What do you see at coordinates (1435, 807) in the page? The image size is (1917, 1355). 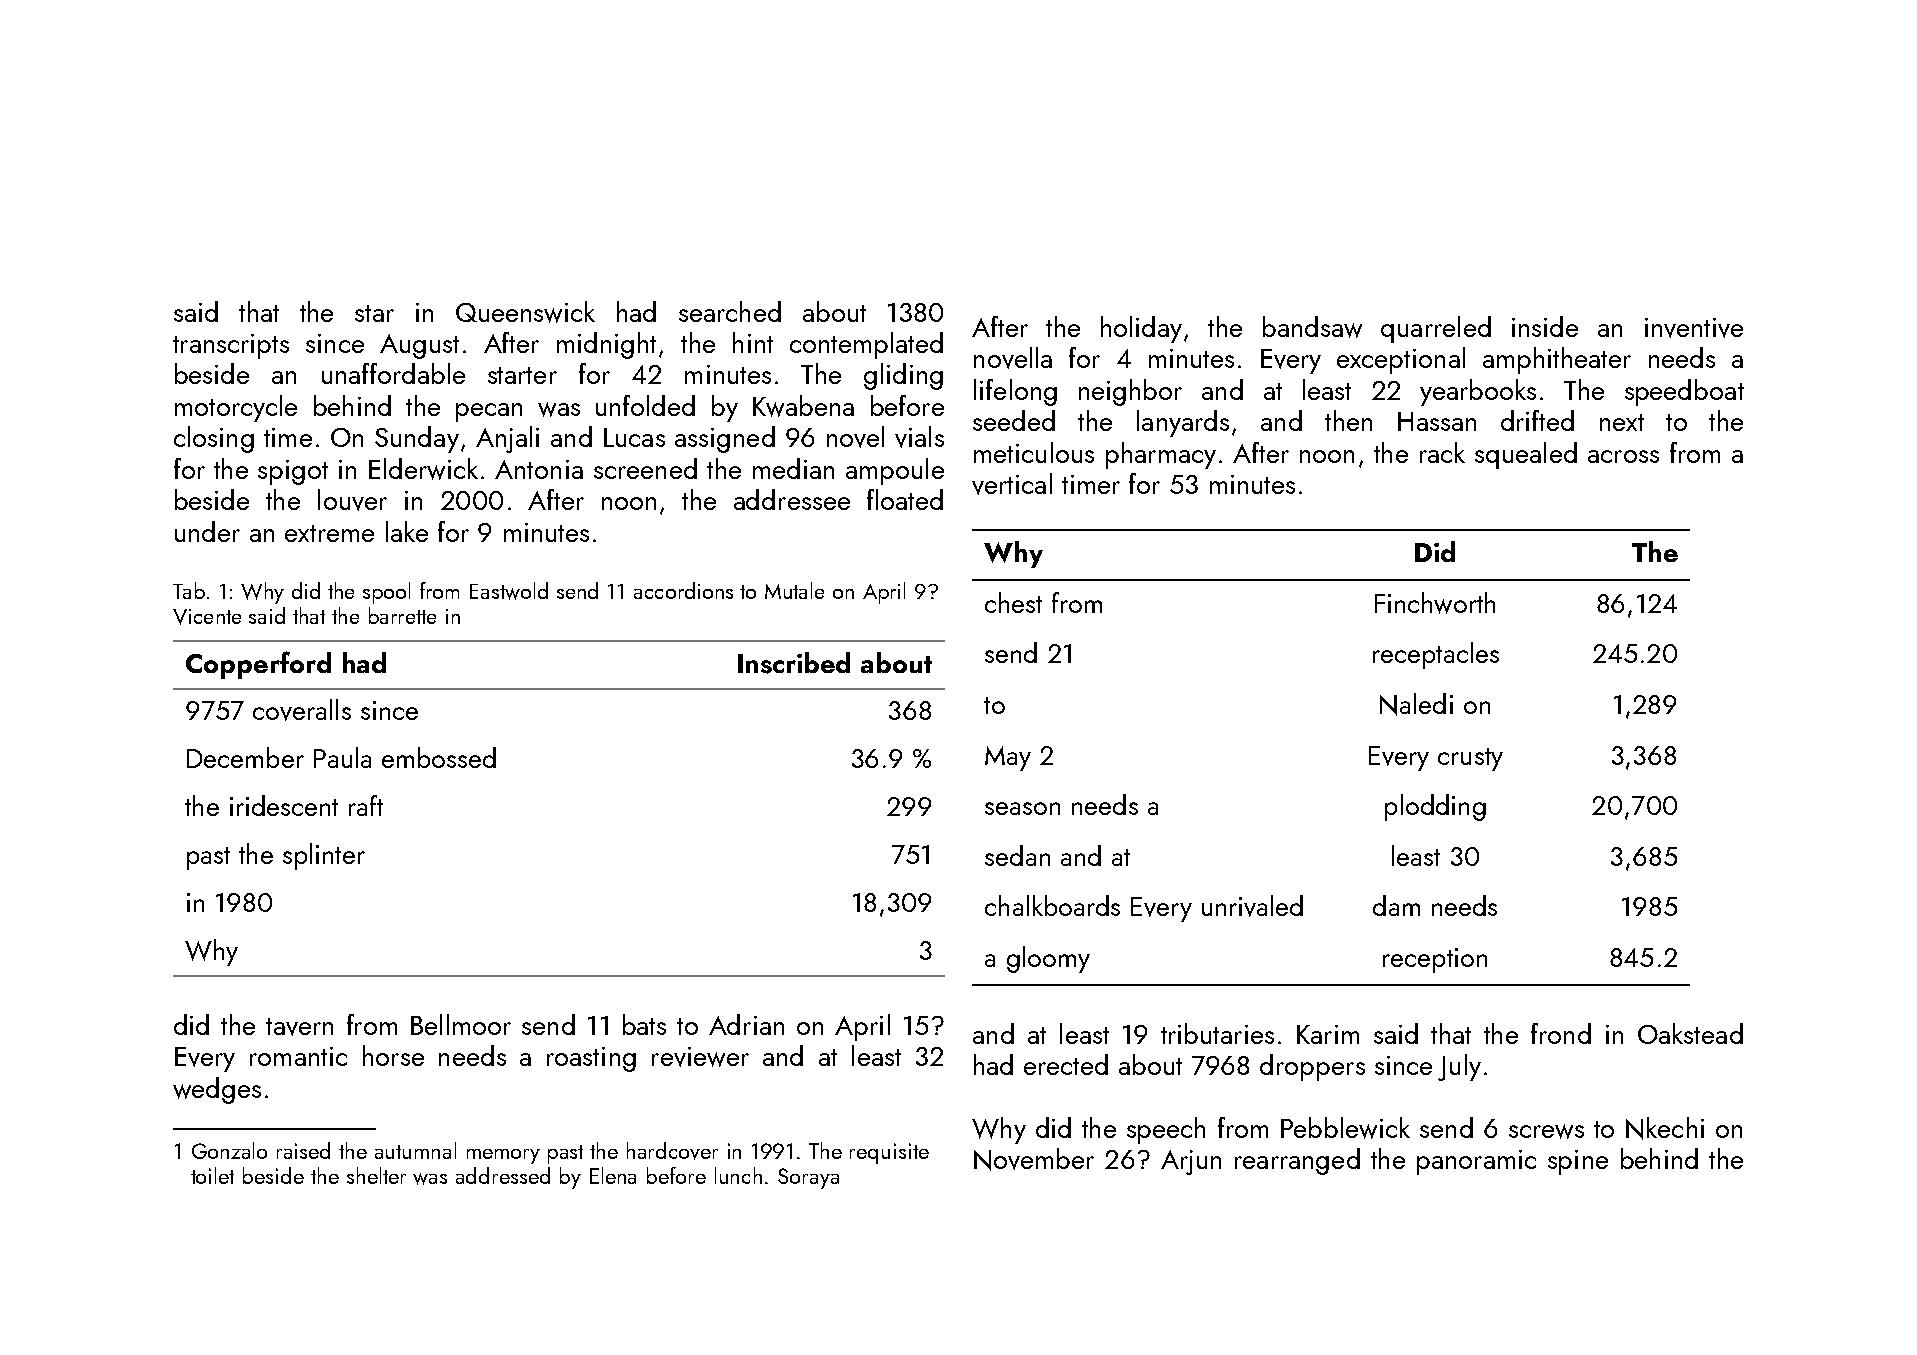 I see `plodding` at bounding box center [1435, 807].
